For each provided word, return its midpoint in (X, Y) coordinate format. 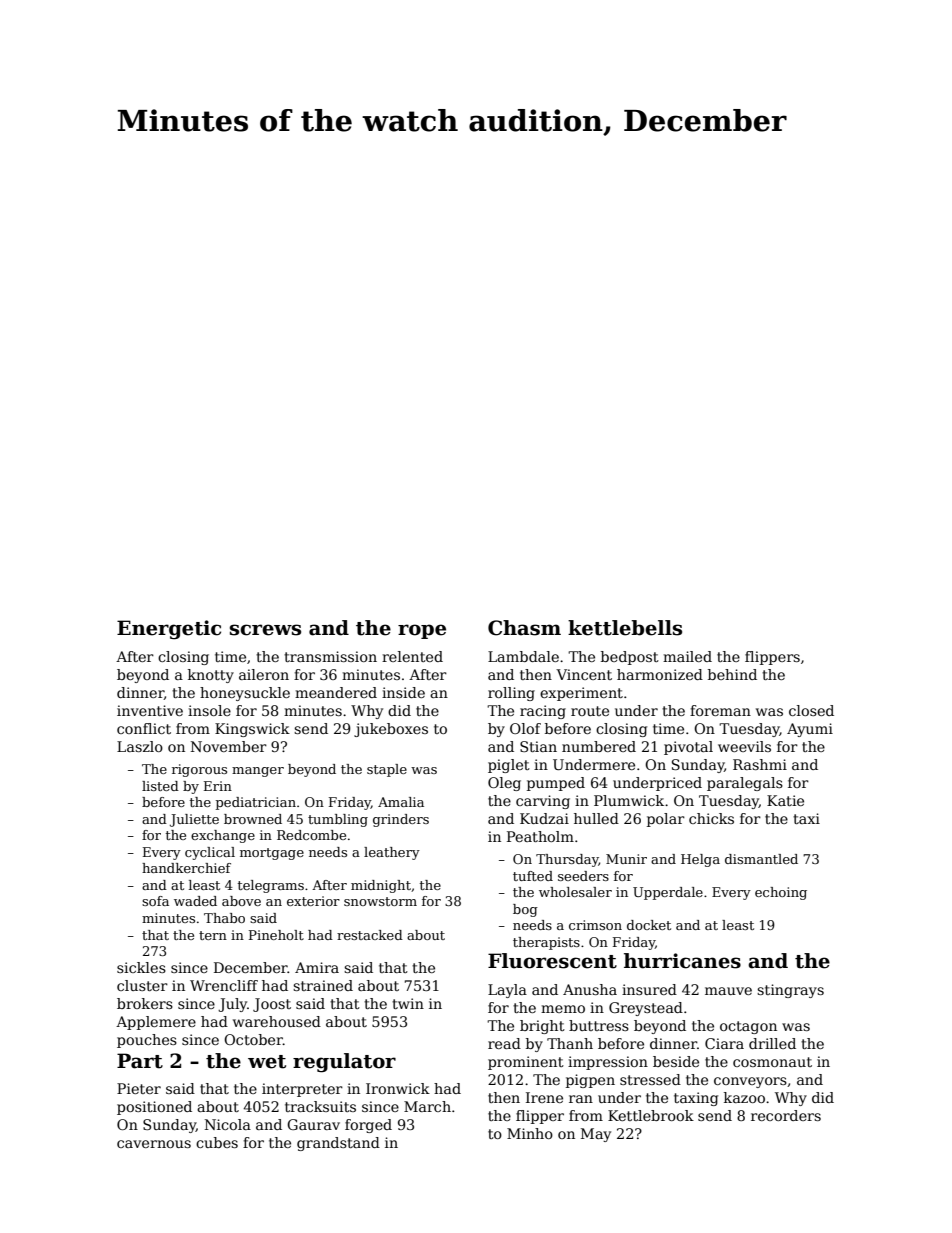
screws (265, 630)
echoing (781, 893)
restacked (370, 935)
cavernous (154, 1144)
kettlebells (625, 628)
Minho (530, 1133)
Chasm (524, 628)
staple (387, 770)
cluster (142, 985)
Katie (785, 800)
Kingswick (252, 730)
